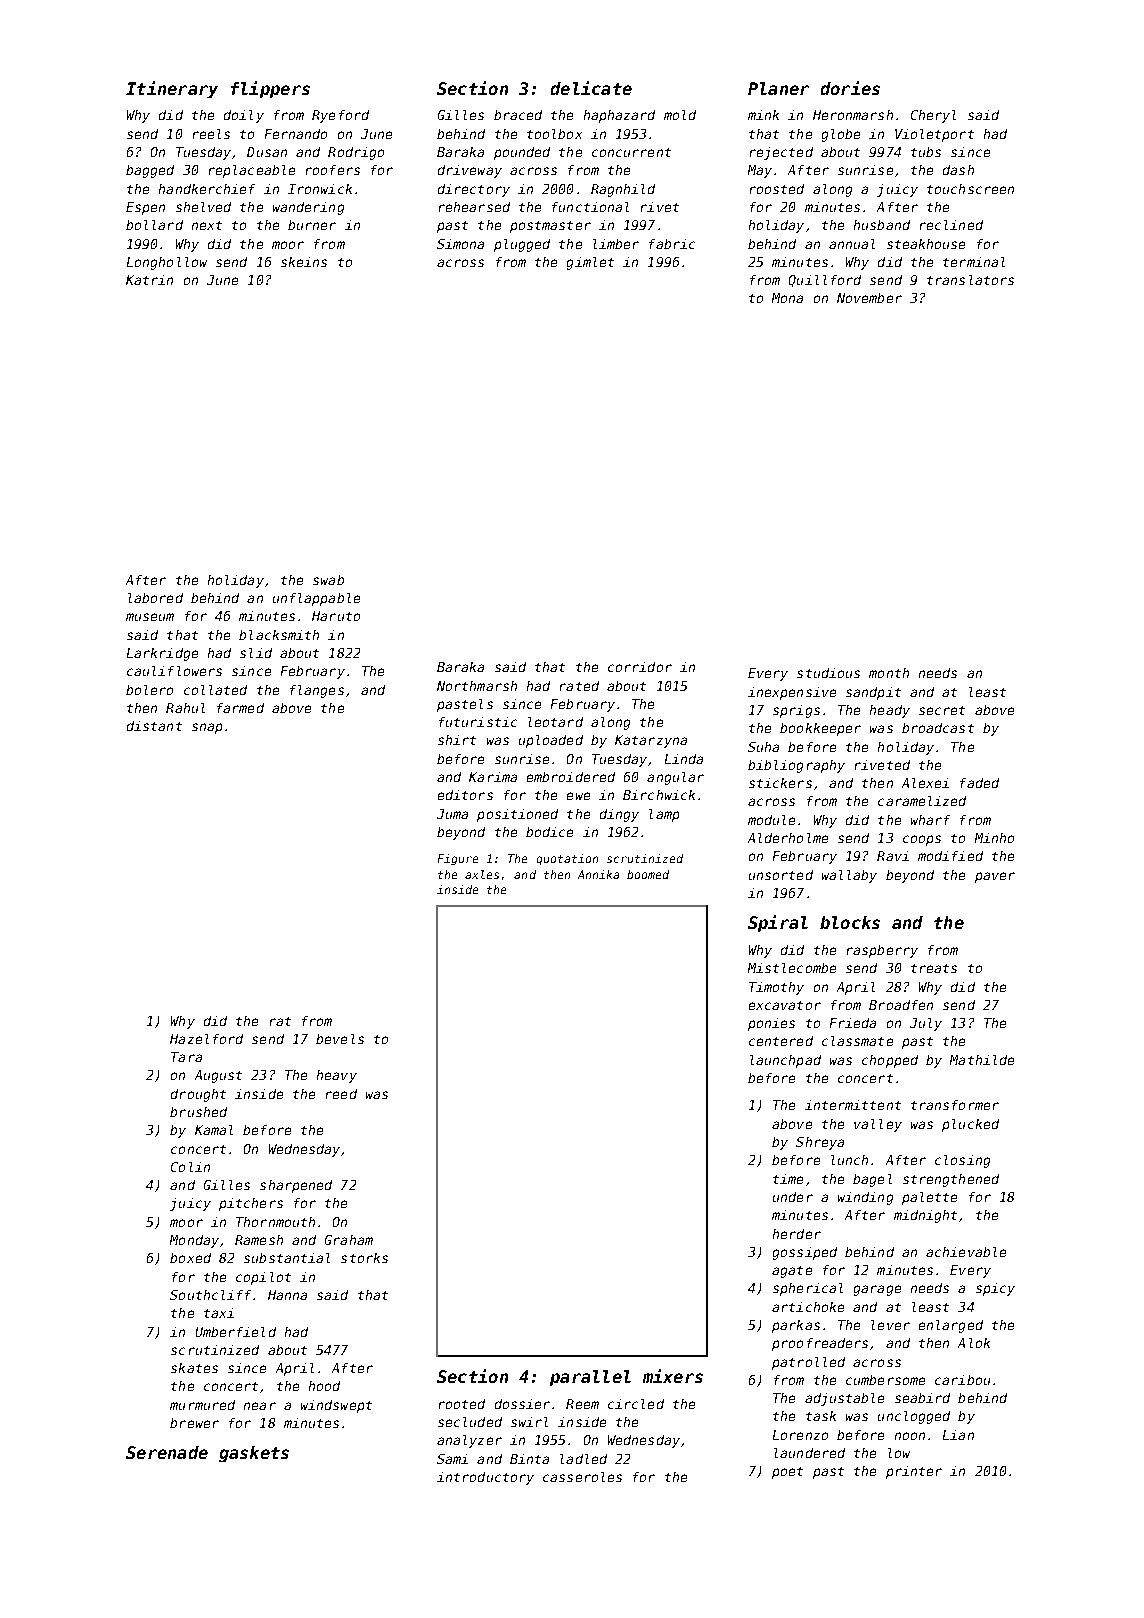 The height and width of the document is (1618, 1144). What do you see at coordinates (995, 877) in the document?
I see `paver` at bounding box center [995, 877].
